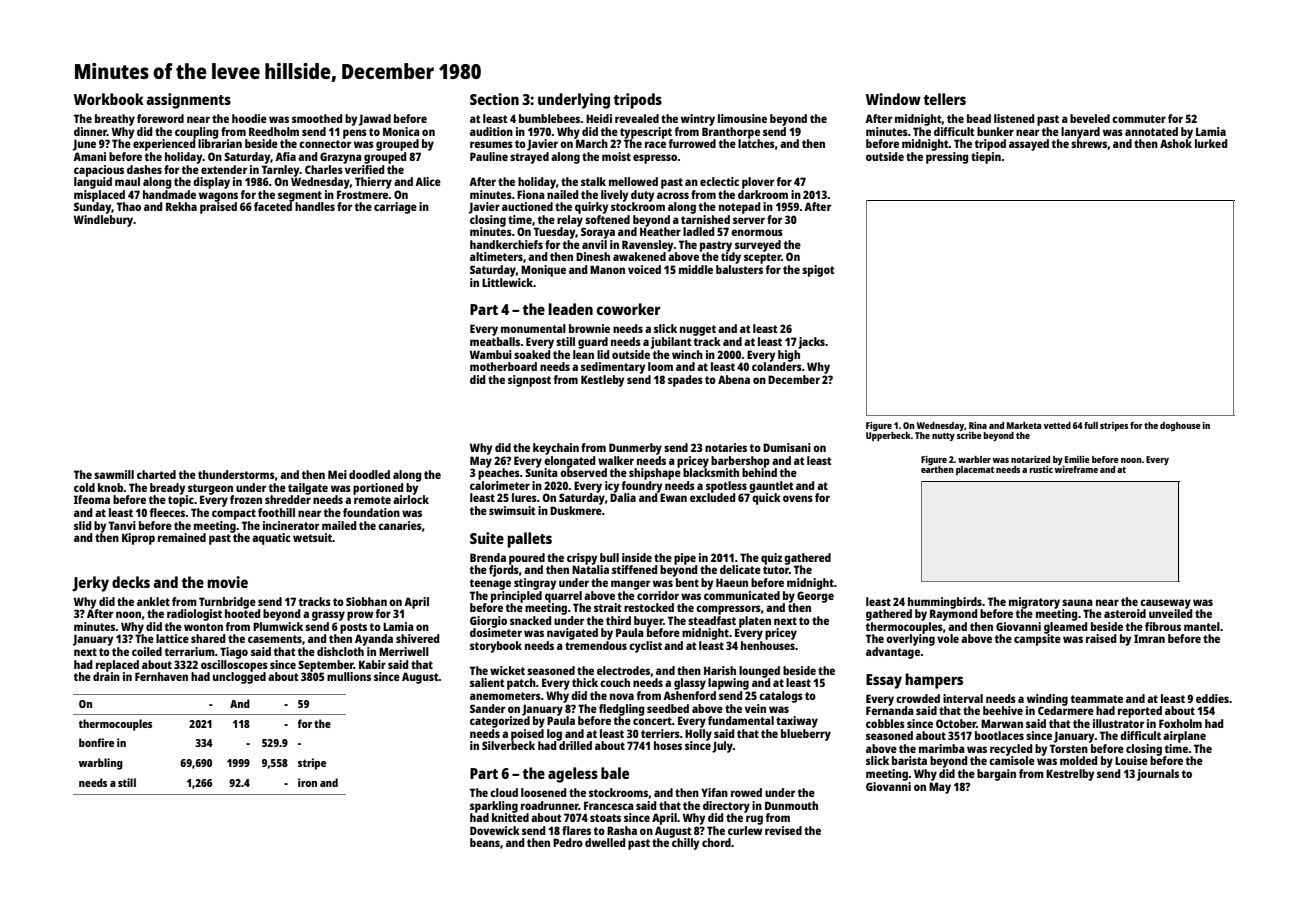  Describe the element at coordinates (90, 131) in the screenshot. I see `dinner` at that location.
